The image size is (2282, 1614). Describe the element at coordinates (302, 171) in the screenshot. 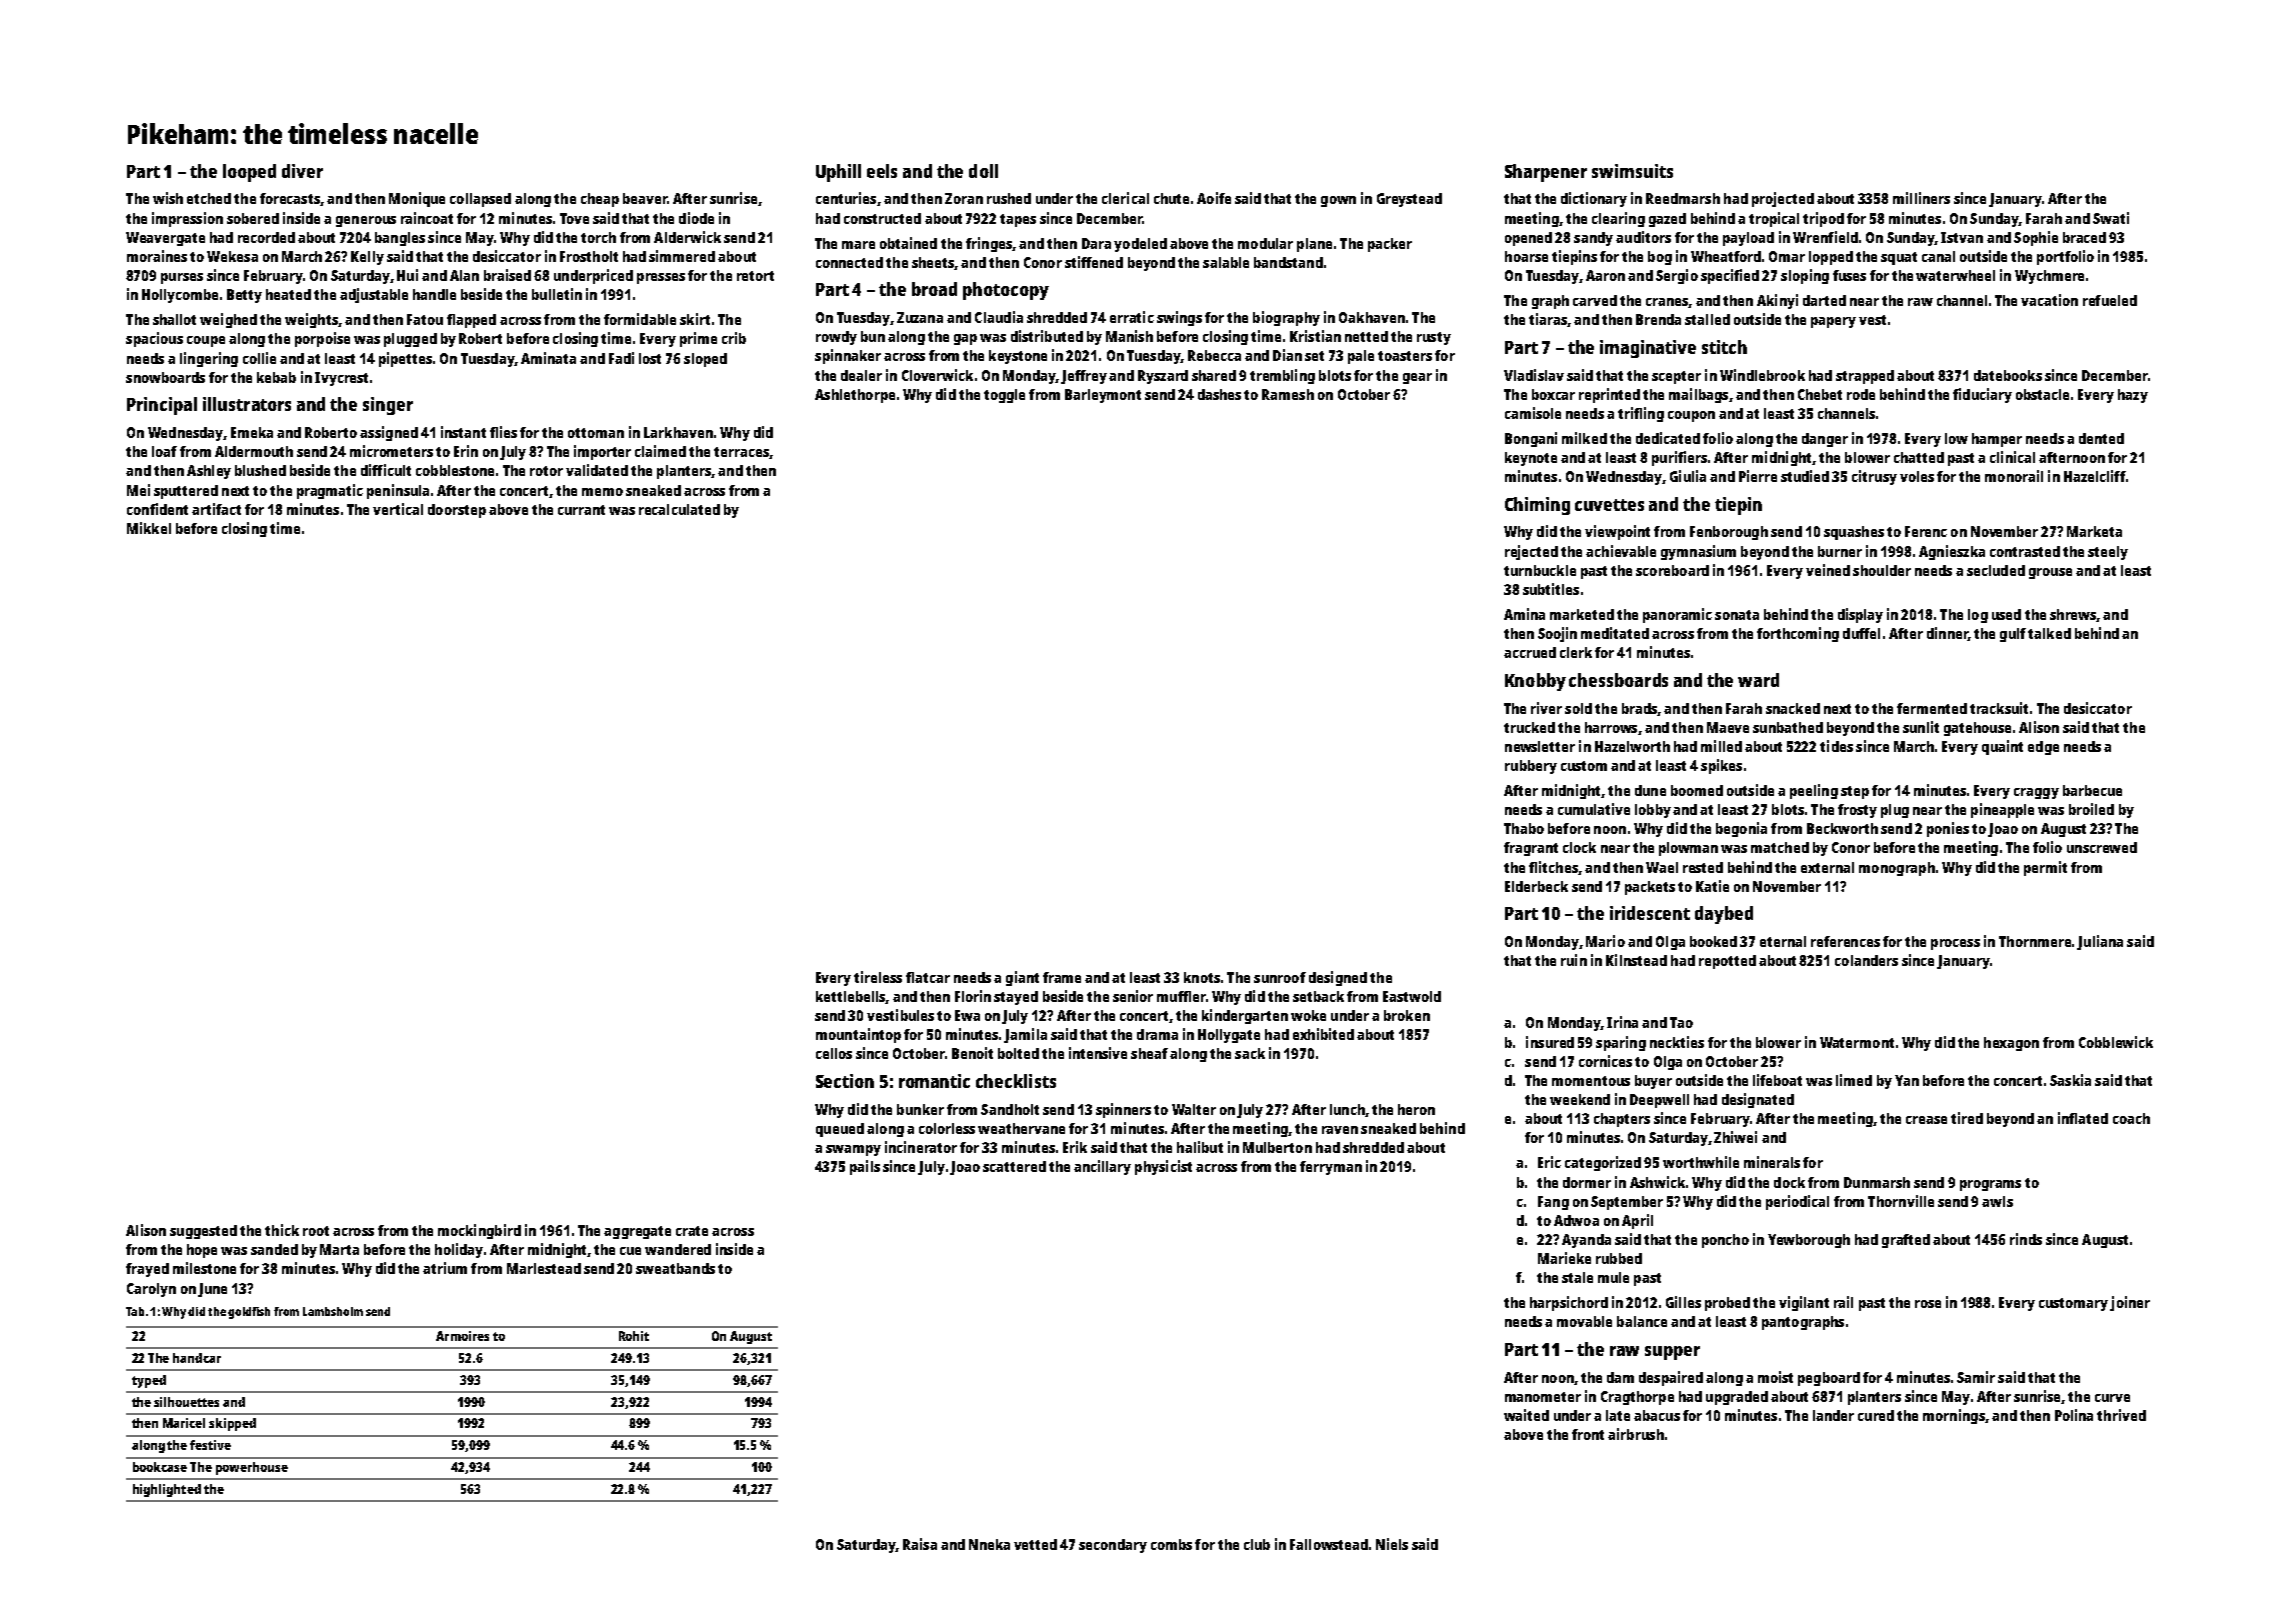

I see `diver` at that location.
